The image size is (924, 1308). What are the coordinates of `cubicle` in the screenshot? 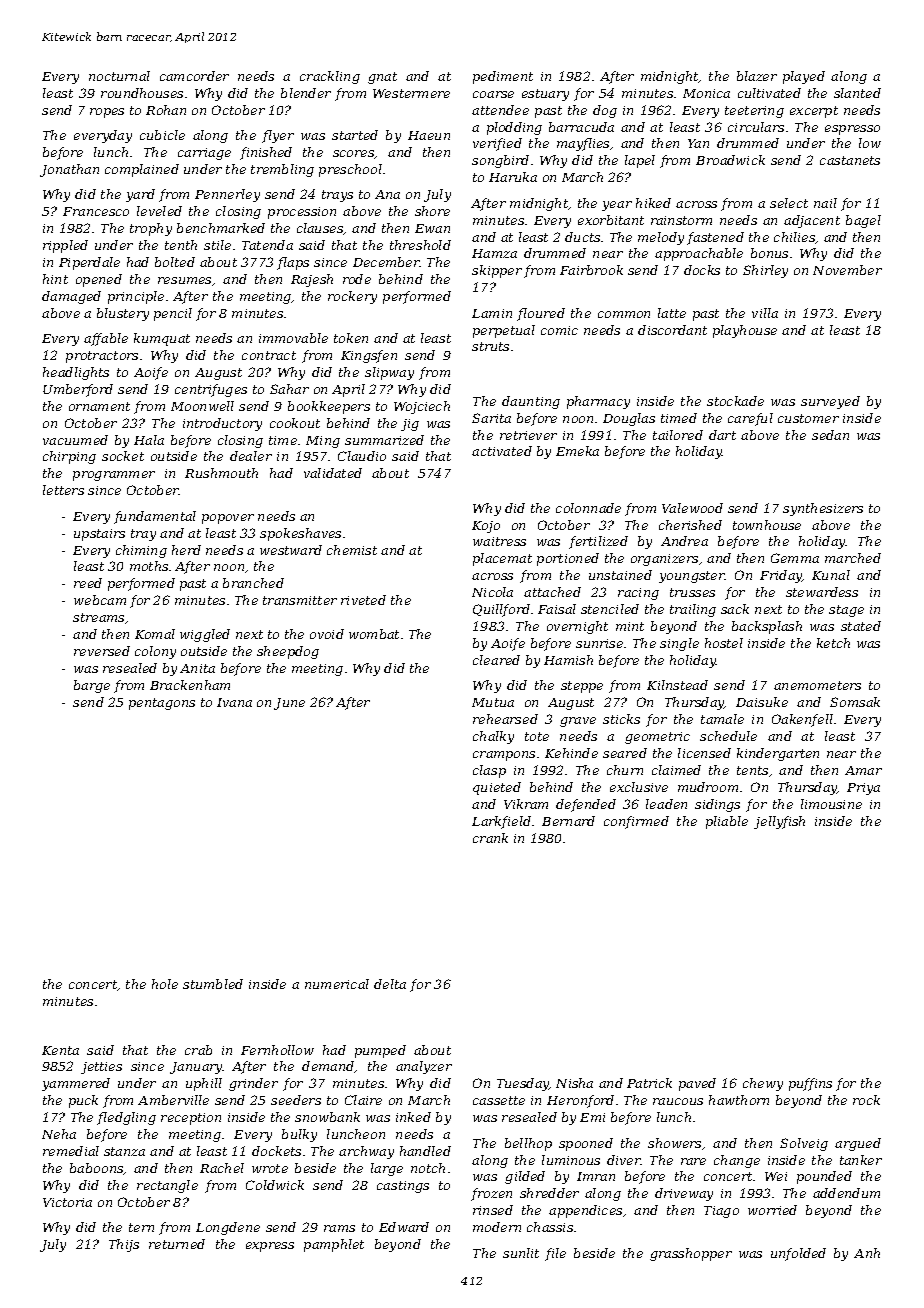 It's located at (162, 135).
